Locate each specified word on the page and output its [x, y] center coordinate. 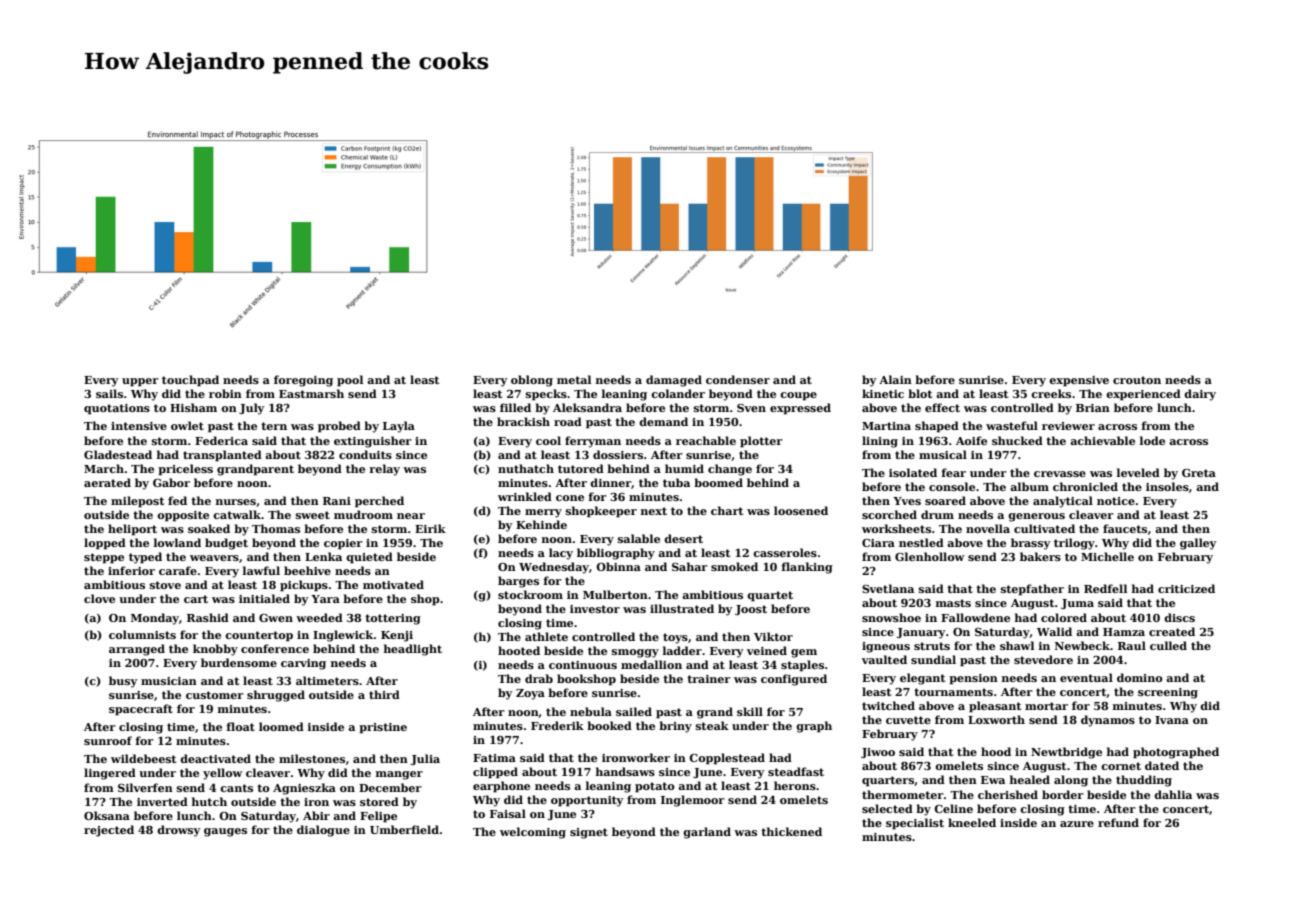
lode [1152, 440]
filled [515, 407]
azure [1077, 824]
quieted [369, 558]
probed [339, 427]
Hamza [1124, 632]
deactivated [215, 758]
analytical [1063, 502]
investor [595, 609]
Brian [1093, 408]
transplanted [222, 456]
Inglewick [343, 636]
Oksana [107, 815]
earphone [501, 787]
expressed [800, 409]
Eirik [430, 528]
